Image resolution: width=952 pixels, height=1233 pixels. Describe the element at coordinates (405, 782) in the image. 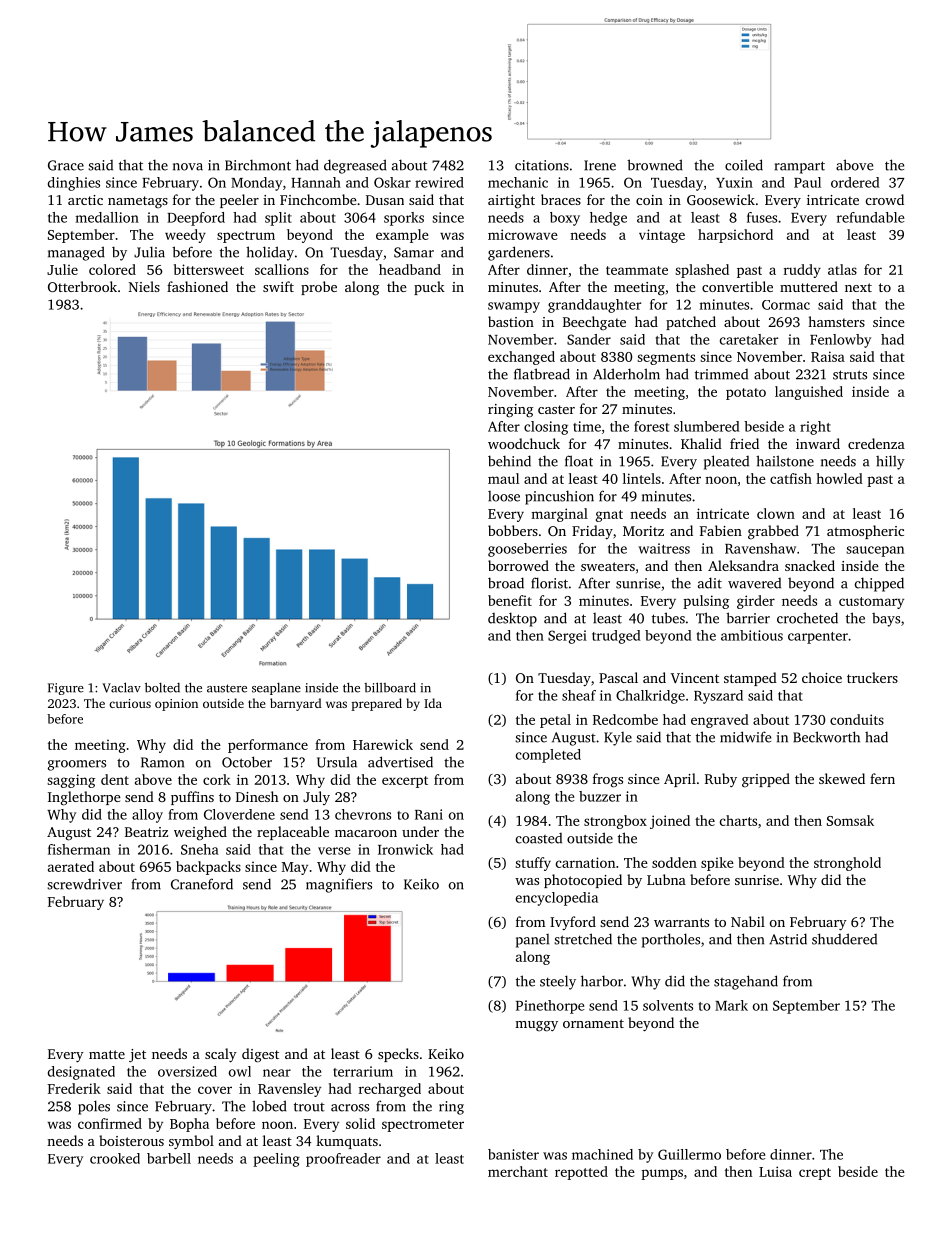

I see `excerpt` at that location.
